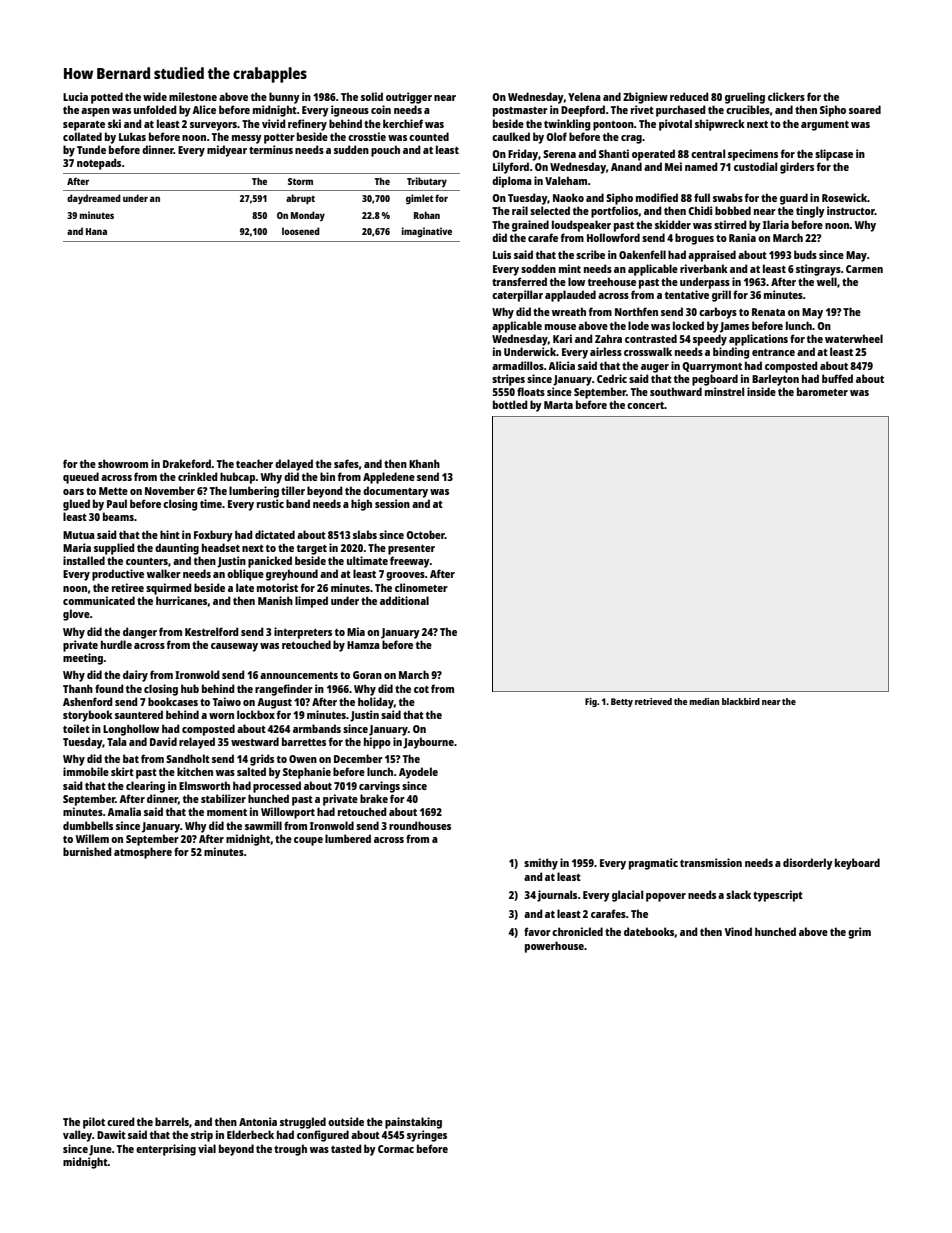 Image resolution: width=952 pixels, height=1233 pixels. Describe the element at coordinates (689, 96) in the page. I see `reduced` at that location.
